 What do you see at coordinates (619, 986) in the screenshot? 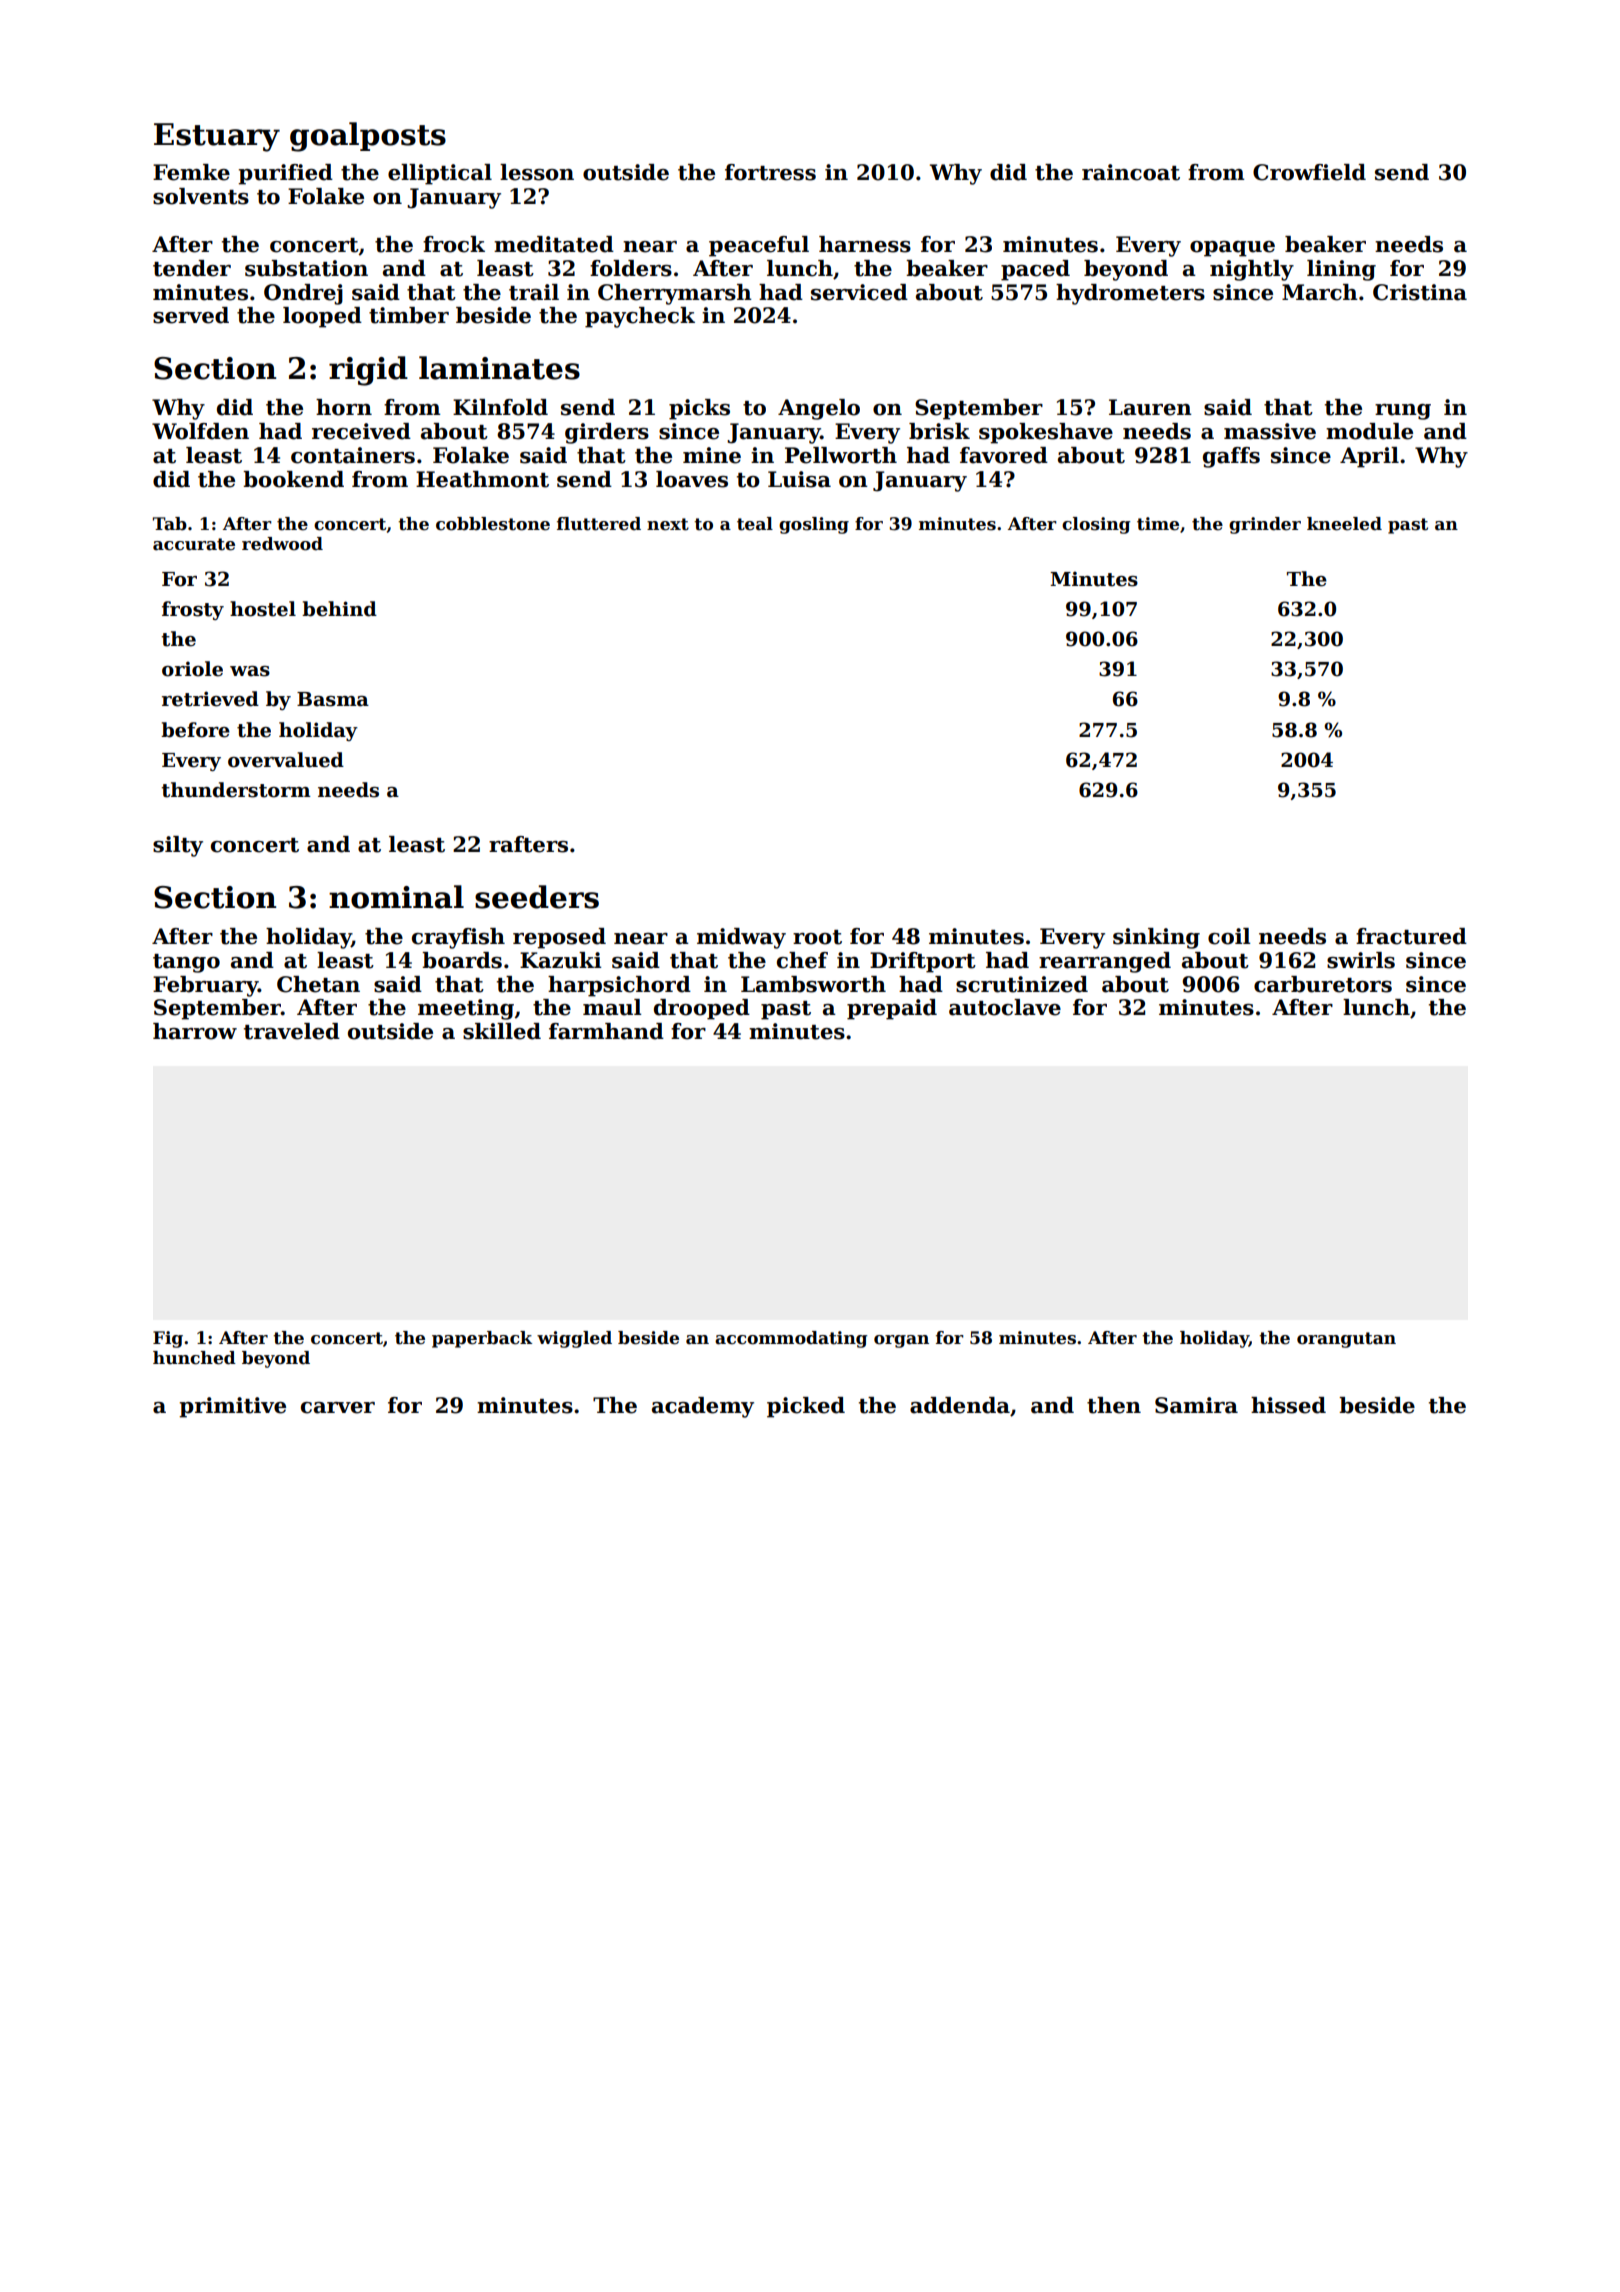
I see `harpsichord` at bounding box center [619, 986].
